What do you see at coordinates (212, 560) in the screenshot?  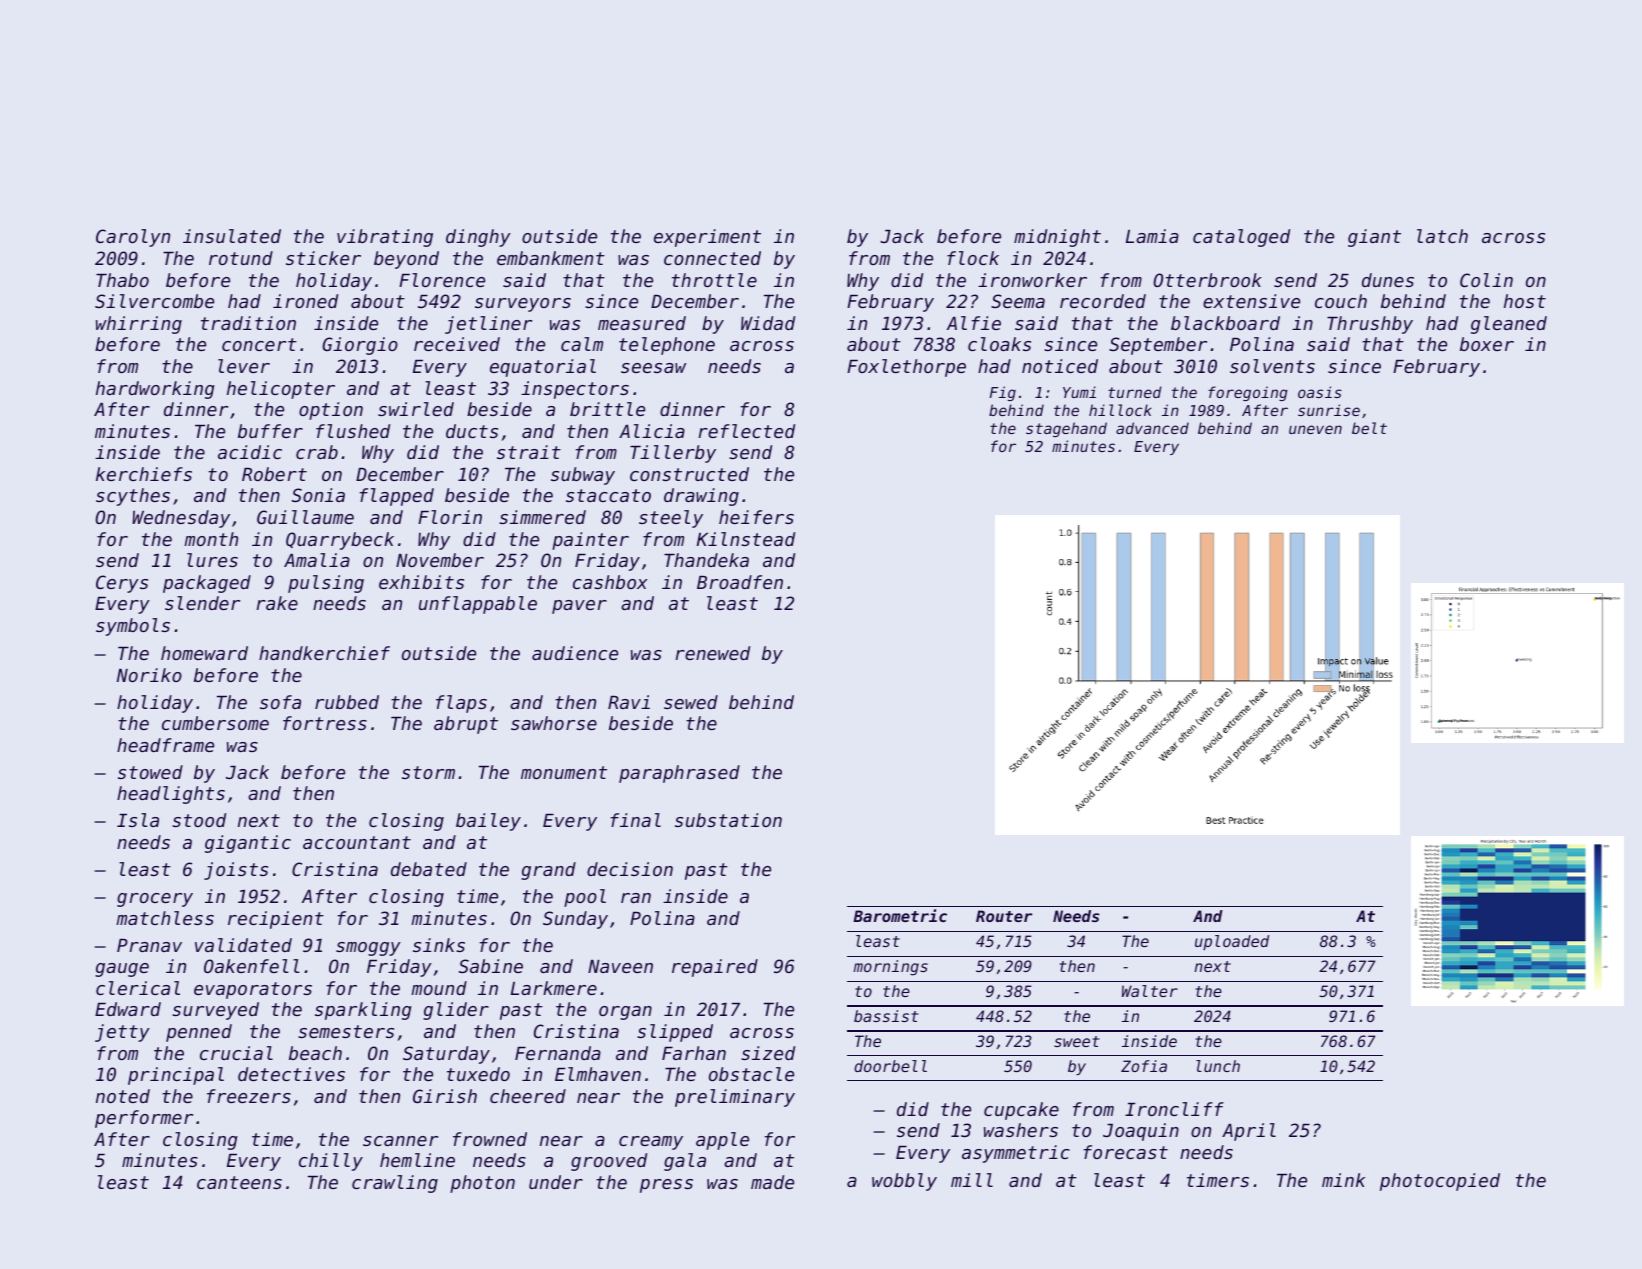 I see `lures` at bounding box center [212, 560].
